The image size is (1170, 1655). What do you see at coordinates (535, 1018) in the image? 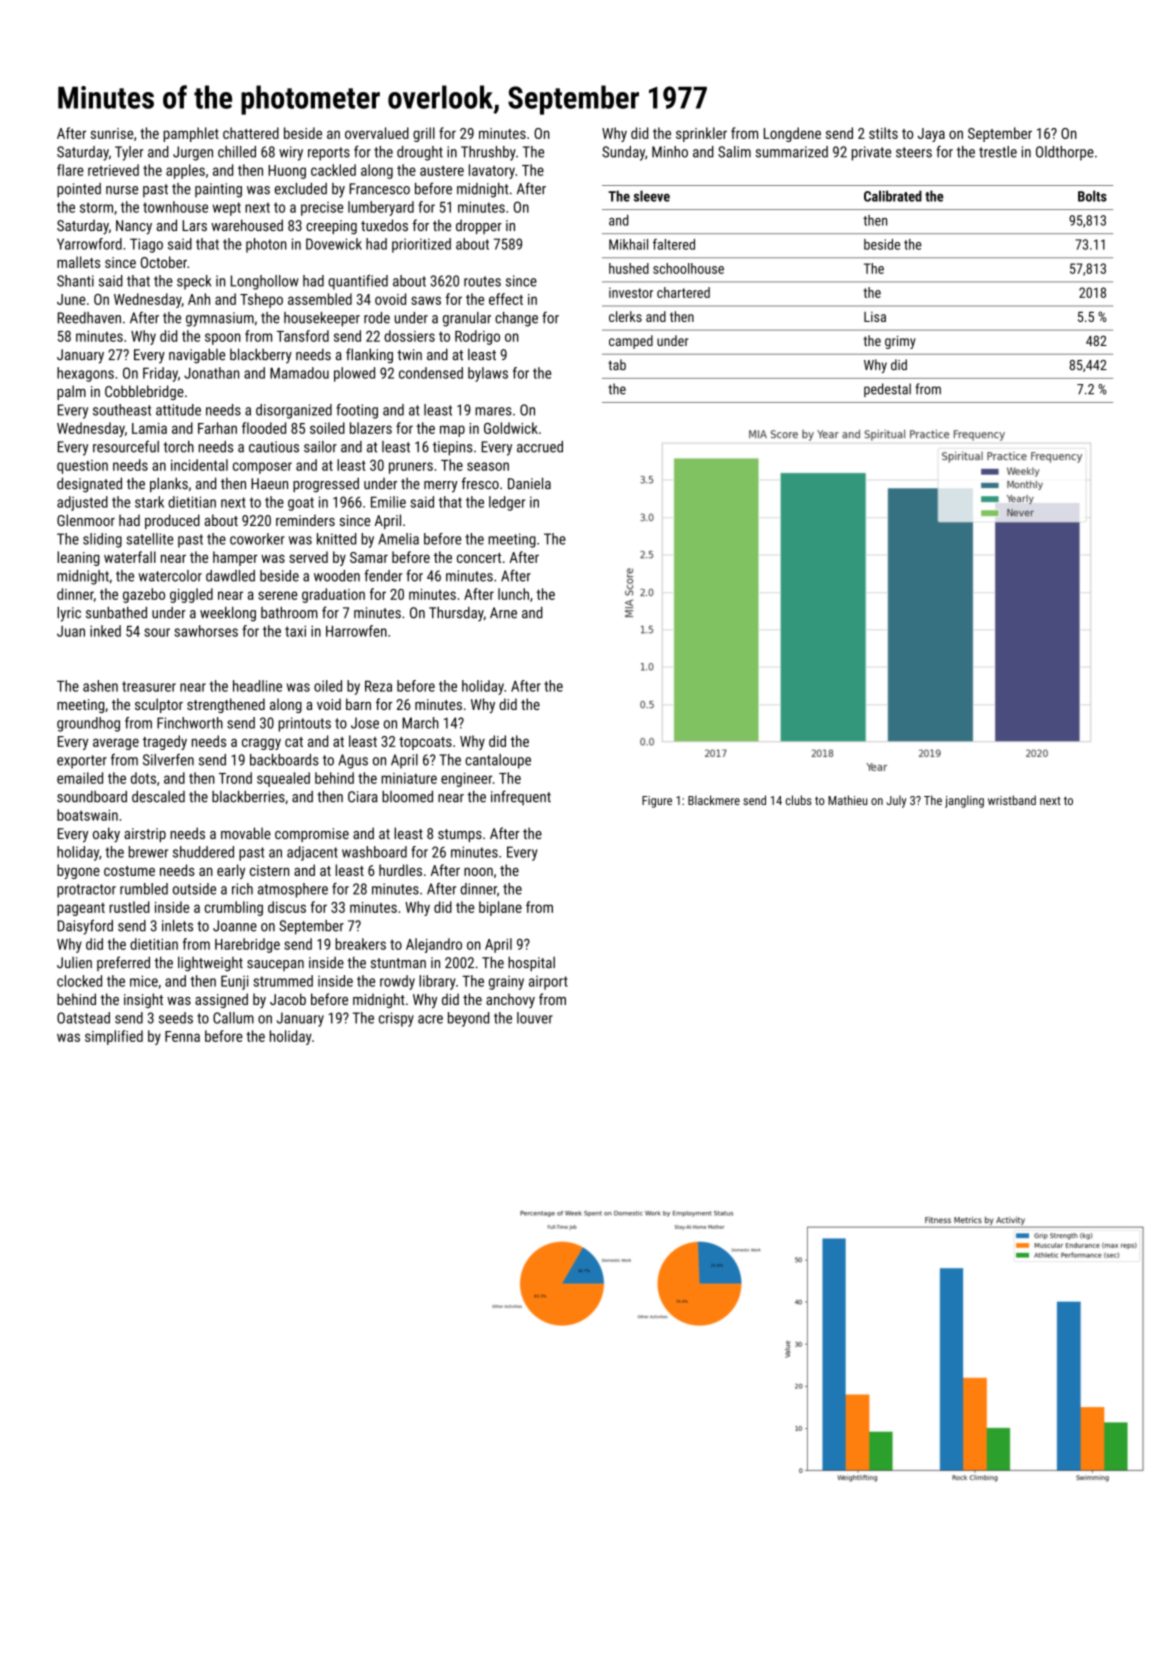
I see `louver` at bounding box center [535, 1018].
